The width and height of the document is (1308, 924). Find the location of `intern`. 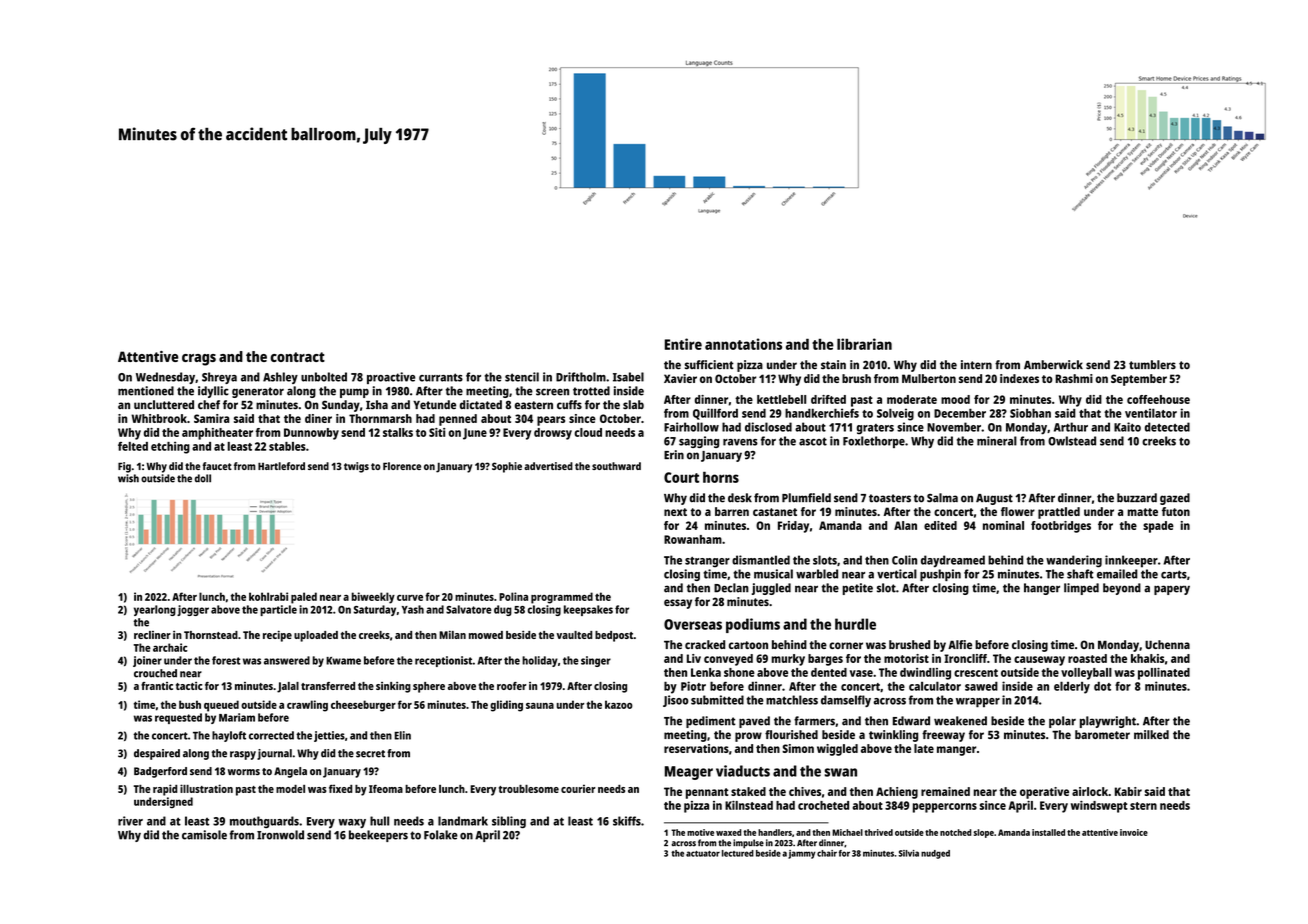

intern is located at coordinates (976, 364).
